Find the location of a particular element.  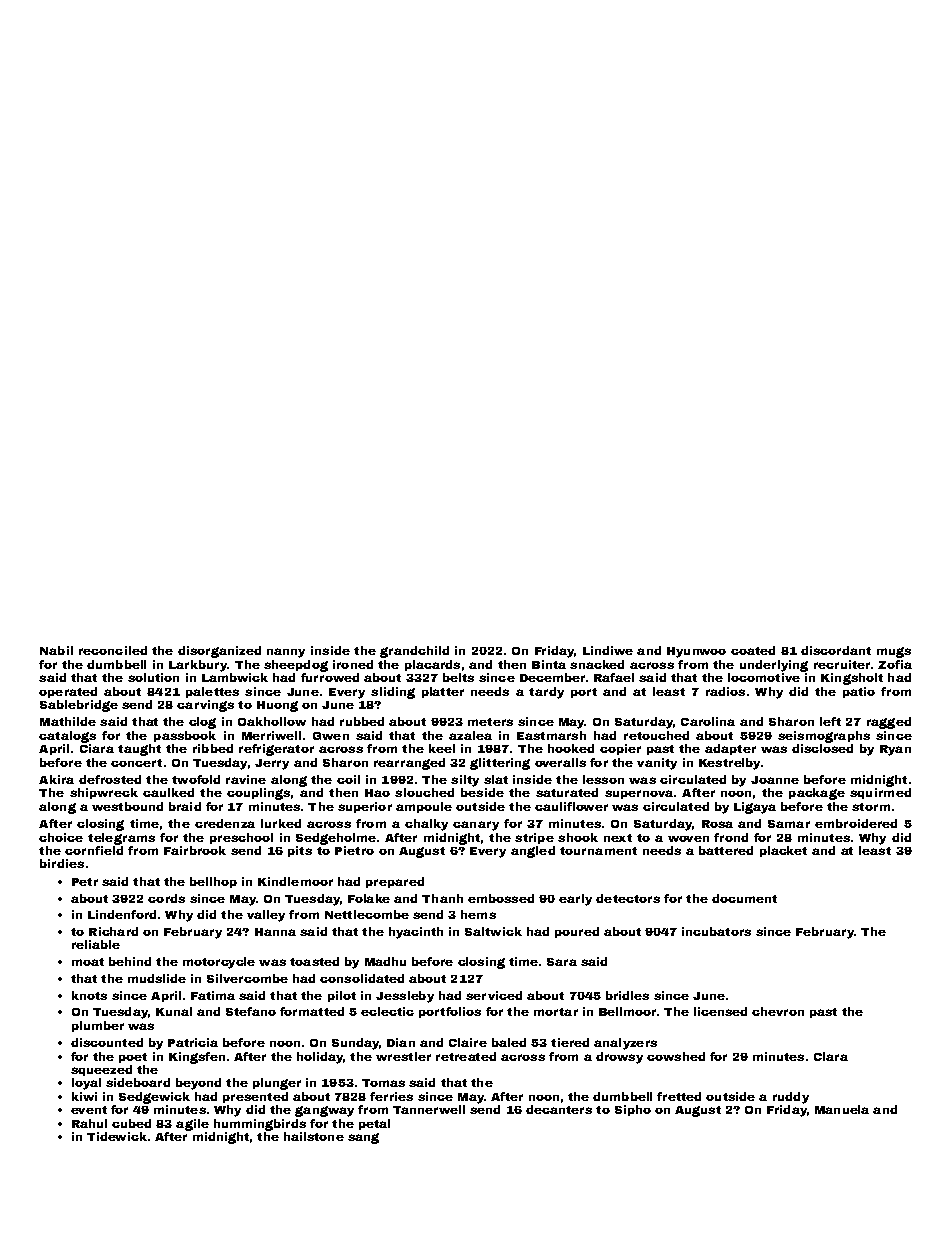

incubators is located at coordinates (716, 931).
